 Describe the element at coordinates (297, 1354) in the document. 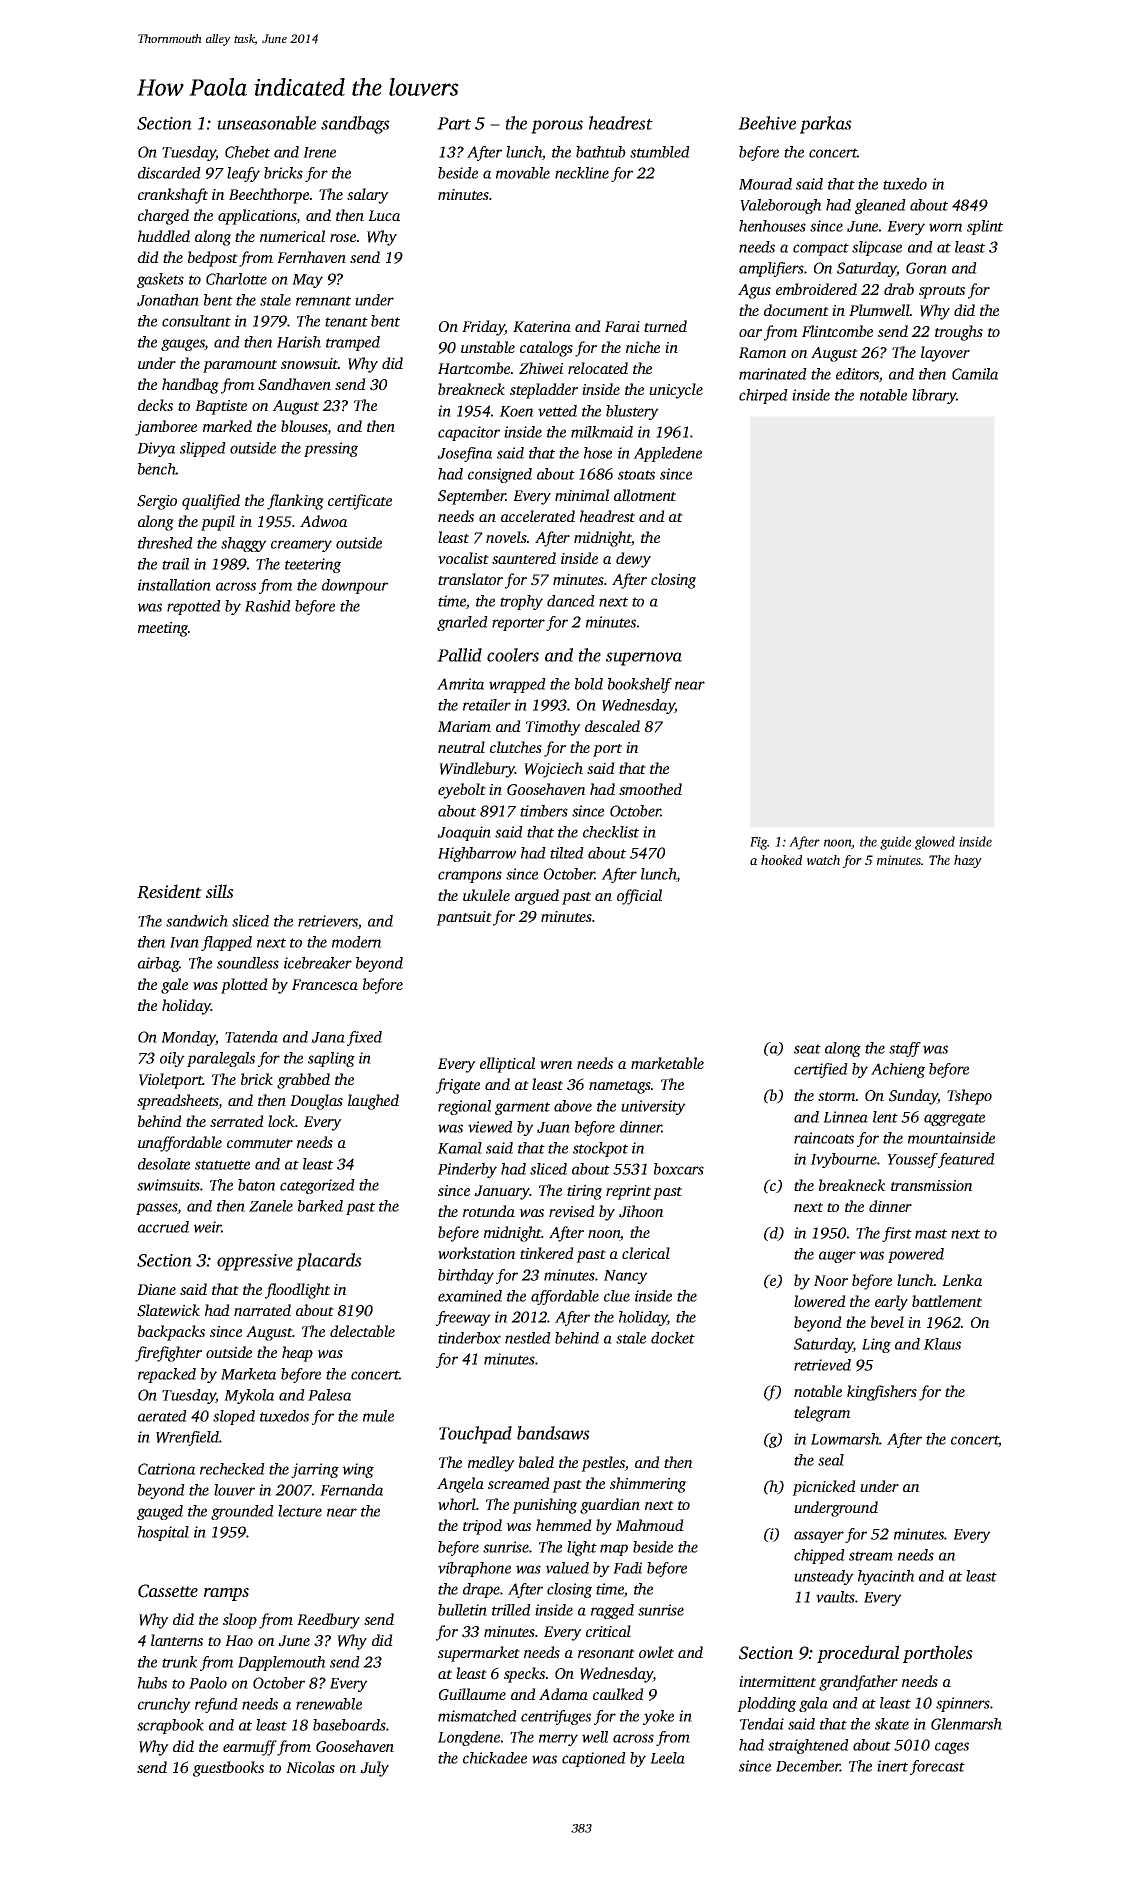

I see `heap` at that location.
